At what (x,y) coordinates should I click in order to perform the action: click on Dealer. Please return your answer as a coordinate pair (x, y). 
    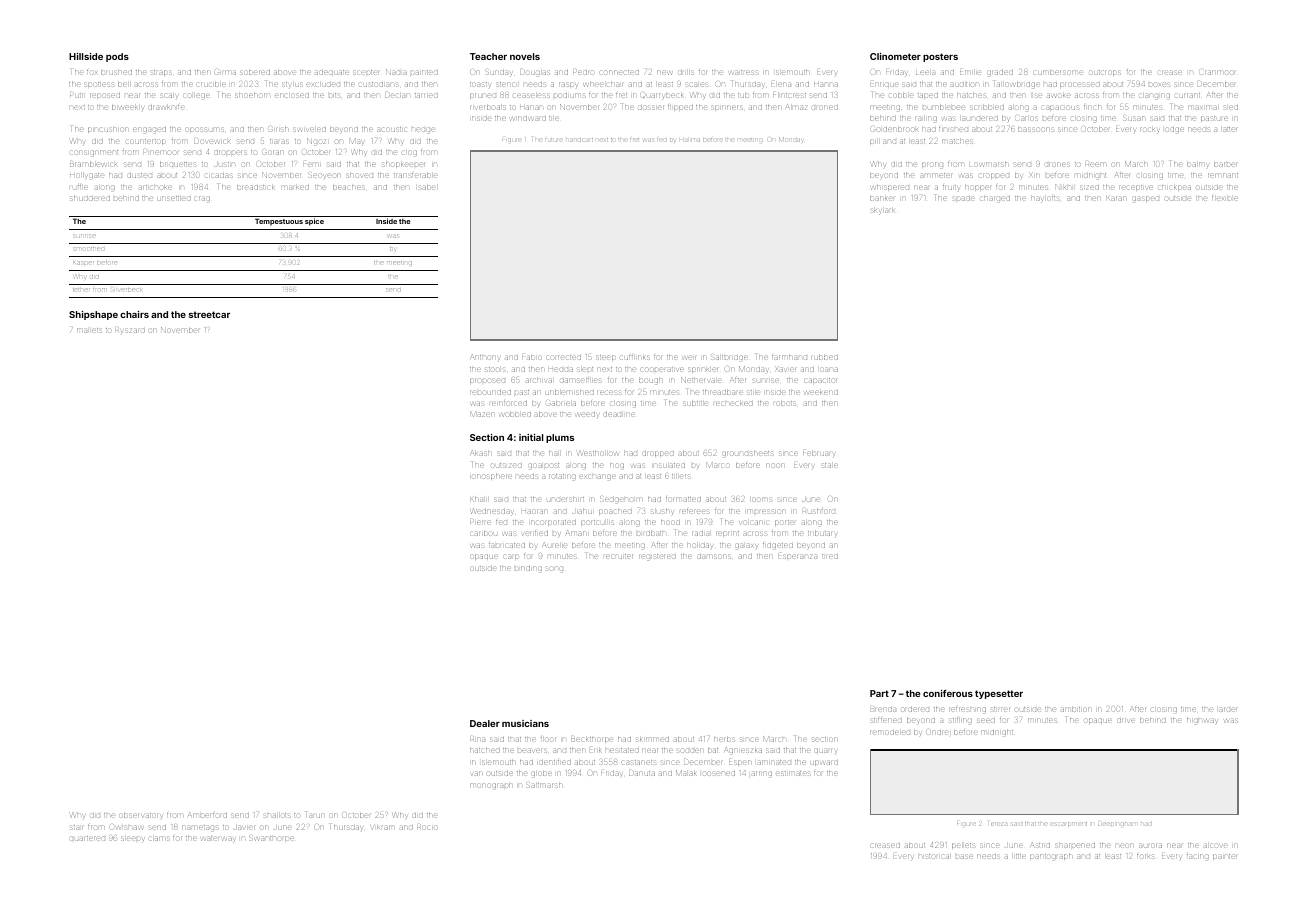
    Looking at the image, I should click on (485, 723).
